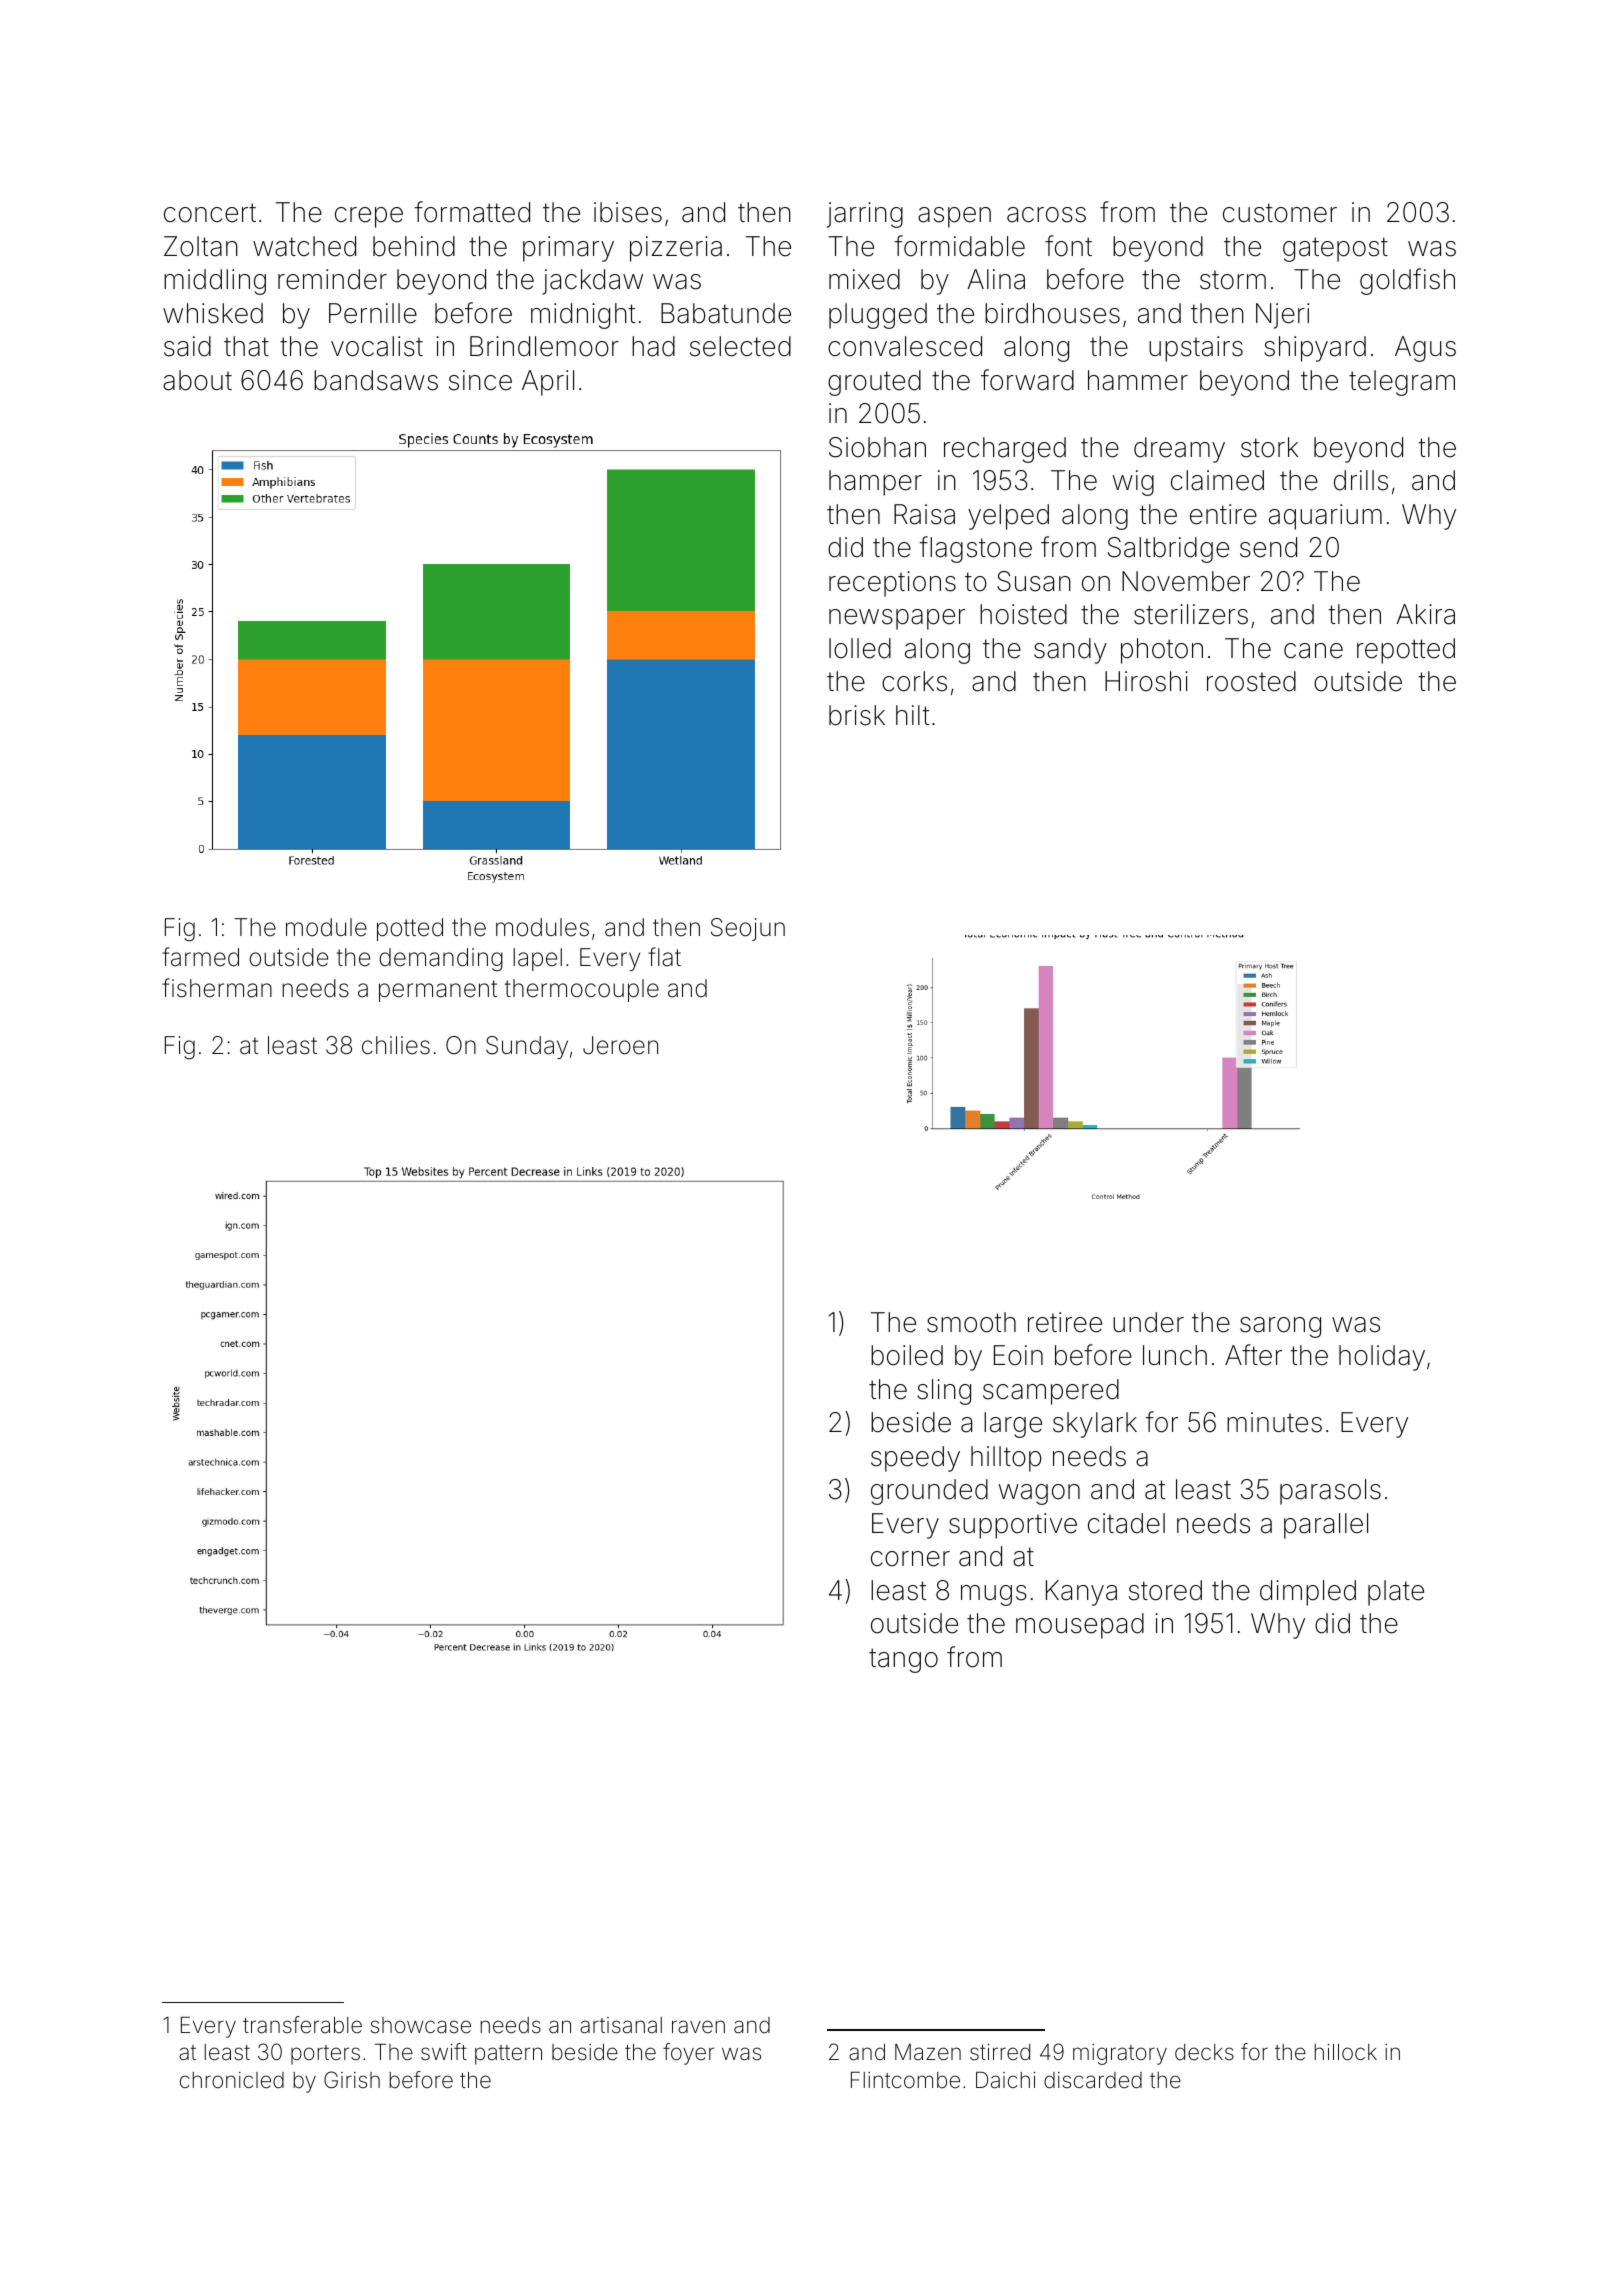 Image resolution: width=1620 pixels, height=2292 pixels. What do you see at coordinates (200, 957) in the page?
I see `farmed` at bounding box center [200, 957].
